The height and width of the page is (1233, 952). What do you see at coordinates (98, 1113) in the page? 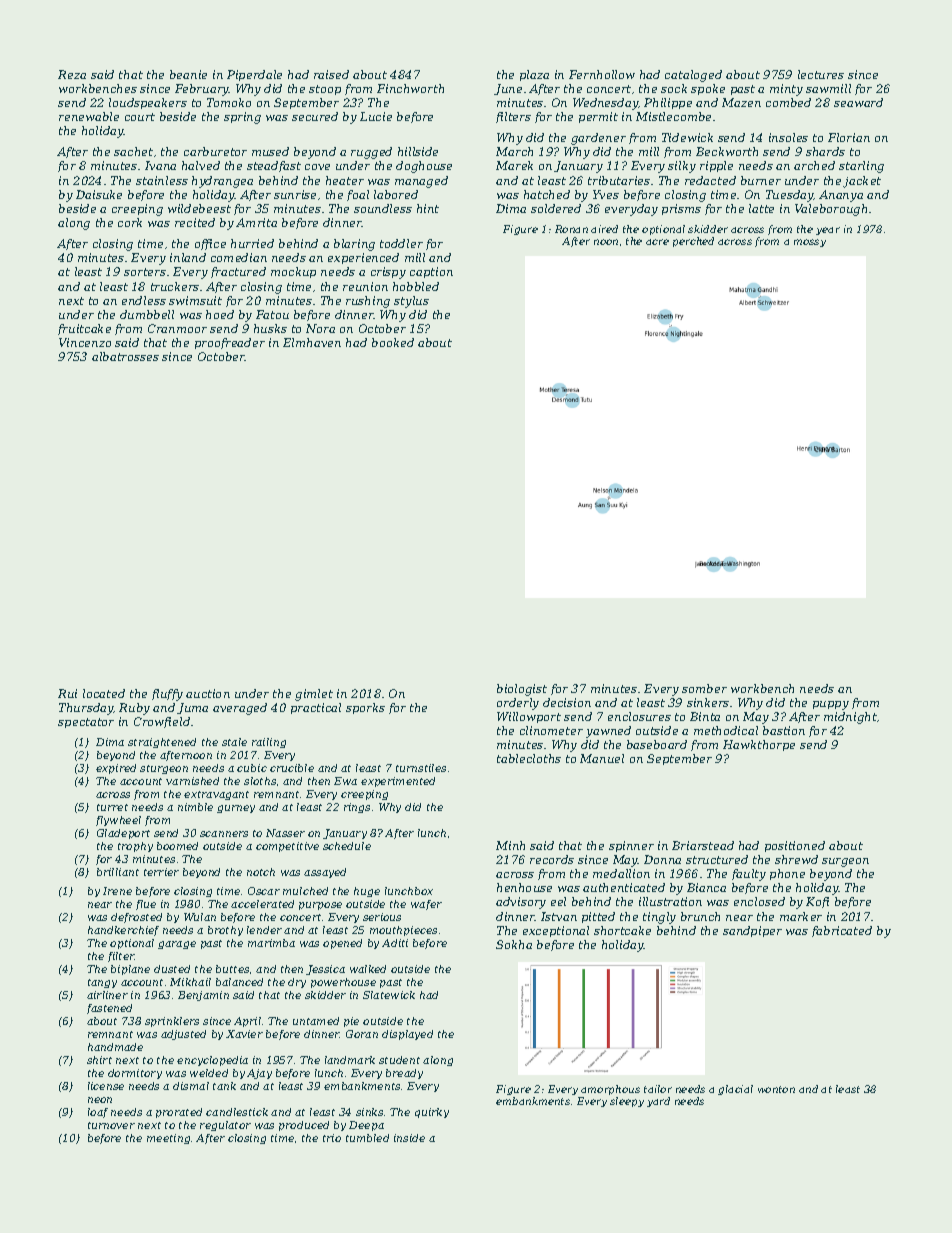
I see `loaf` at bounding box center [98, 1113].
